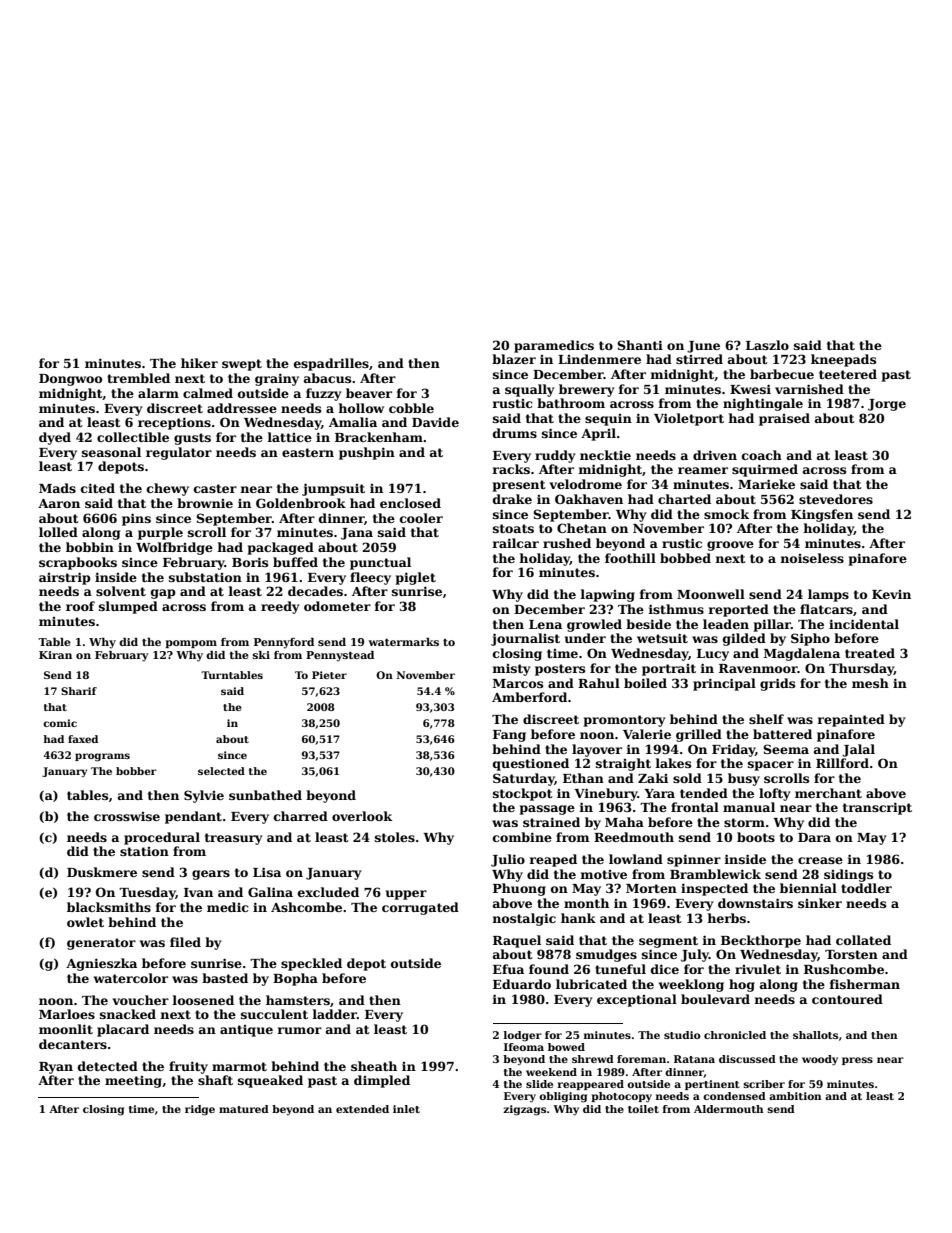 The height and width of the screenshot is (1233, 952). Describe the element at coordinates (519, 889) in the screenshot. I see `Phuong` at that location.
